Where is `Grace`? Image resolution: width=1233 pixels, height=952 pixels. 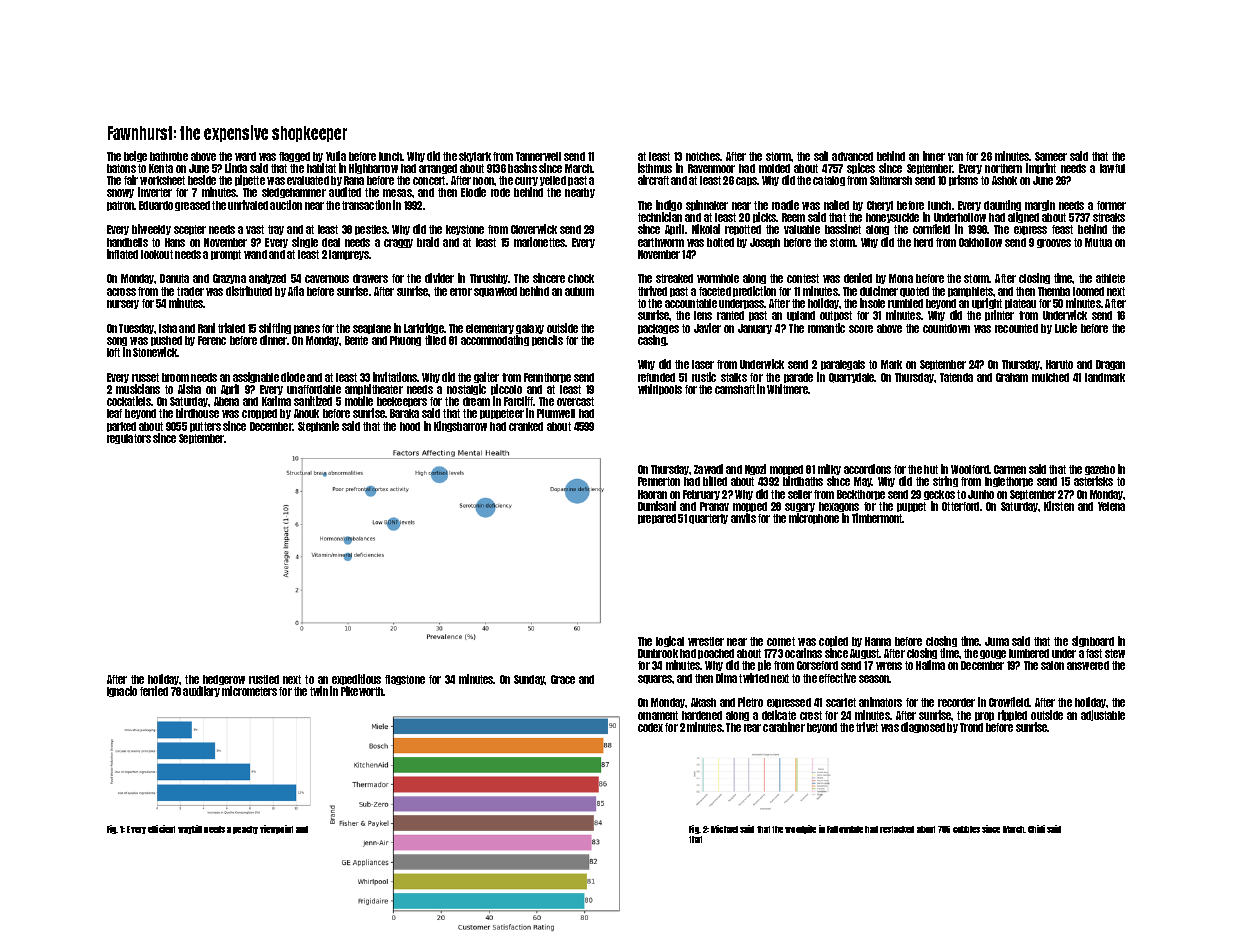
Grace is located at coordinates (563, 679).
